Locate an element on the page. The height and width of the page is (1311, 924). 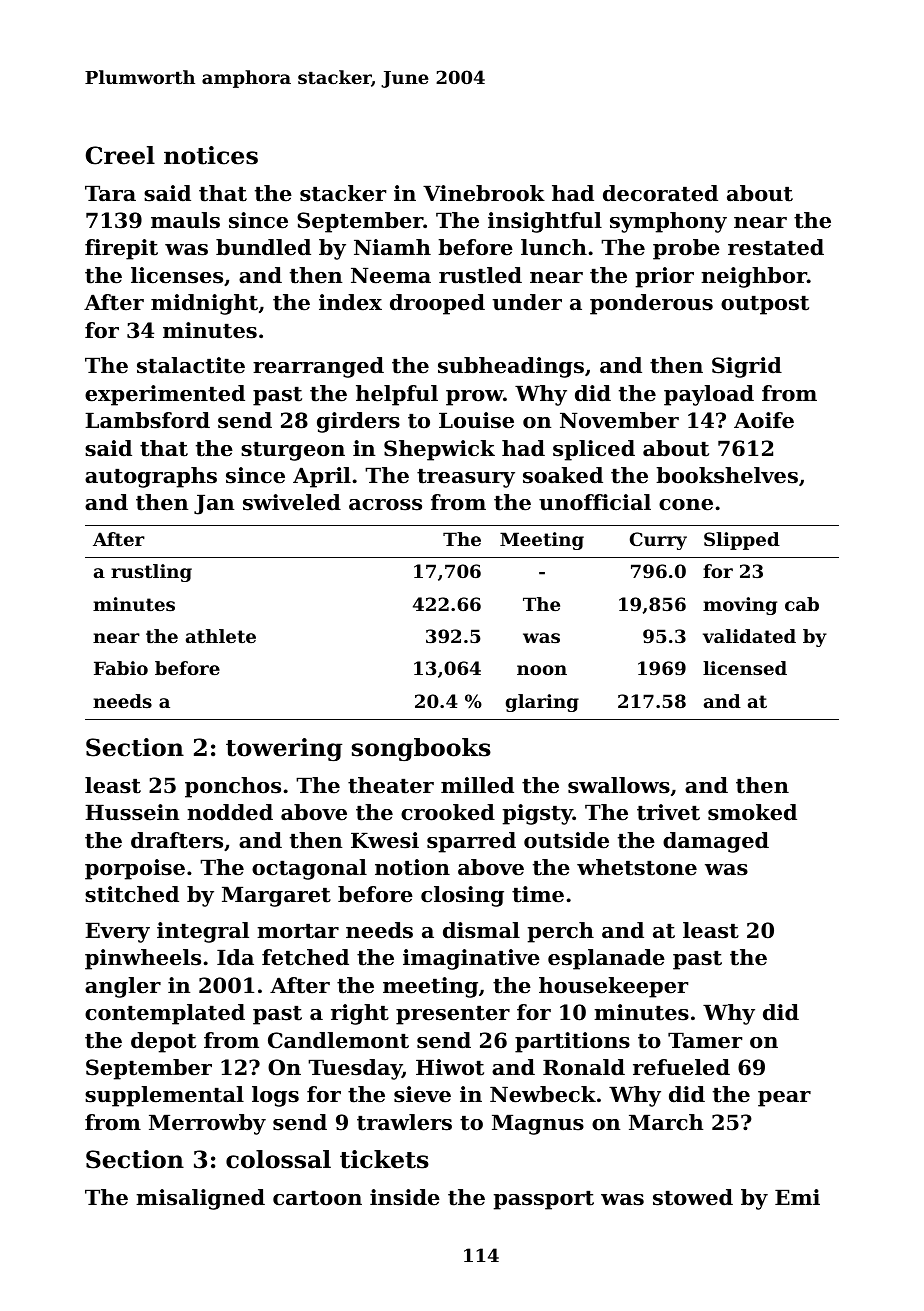
notices is located at coordinates (211, 155).
